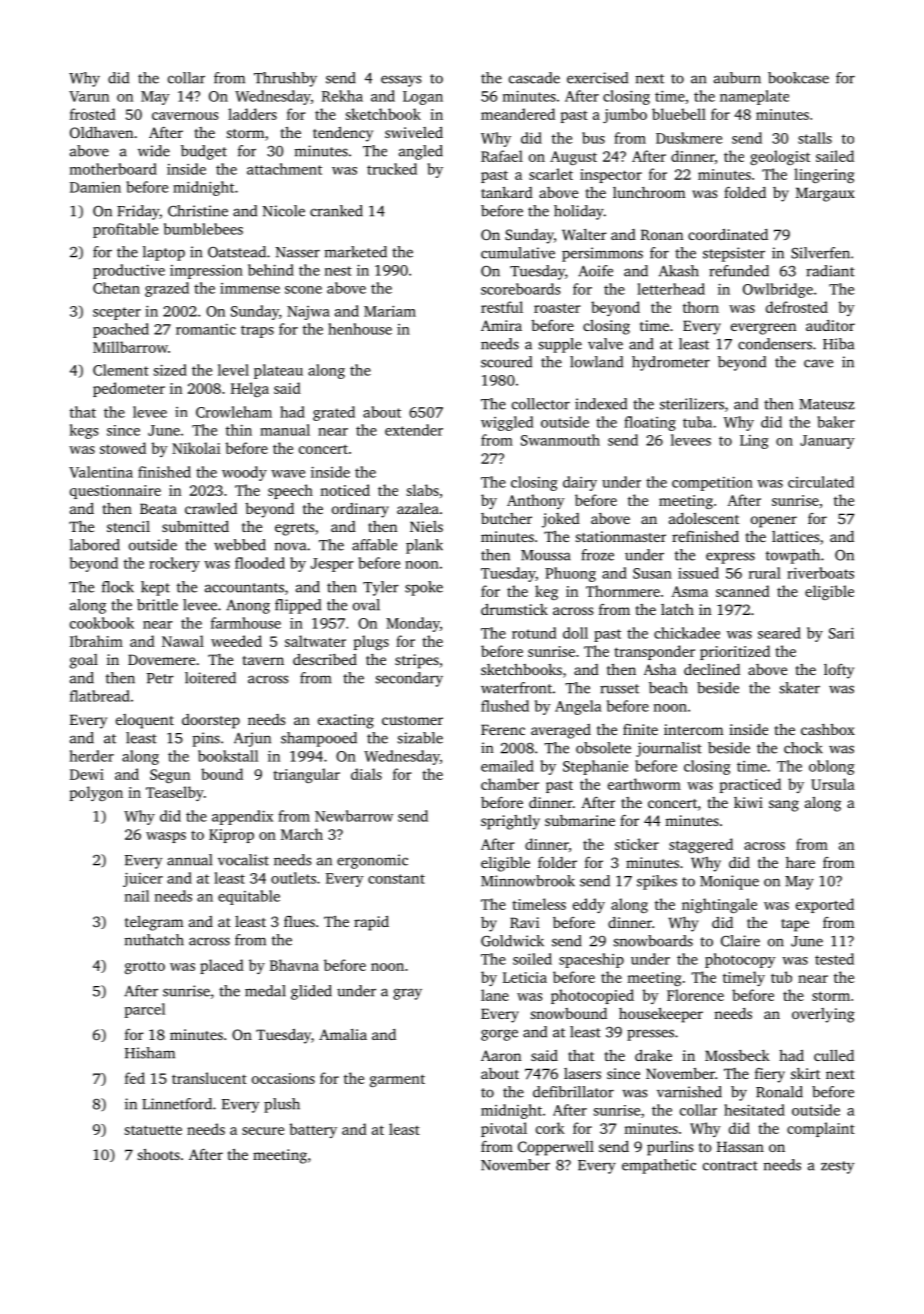  What do you see at coordinates (597, 78) in the screenshot?
I see `exercised` at bounding box center [597, 78].
